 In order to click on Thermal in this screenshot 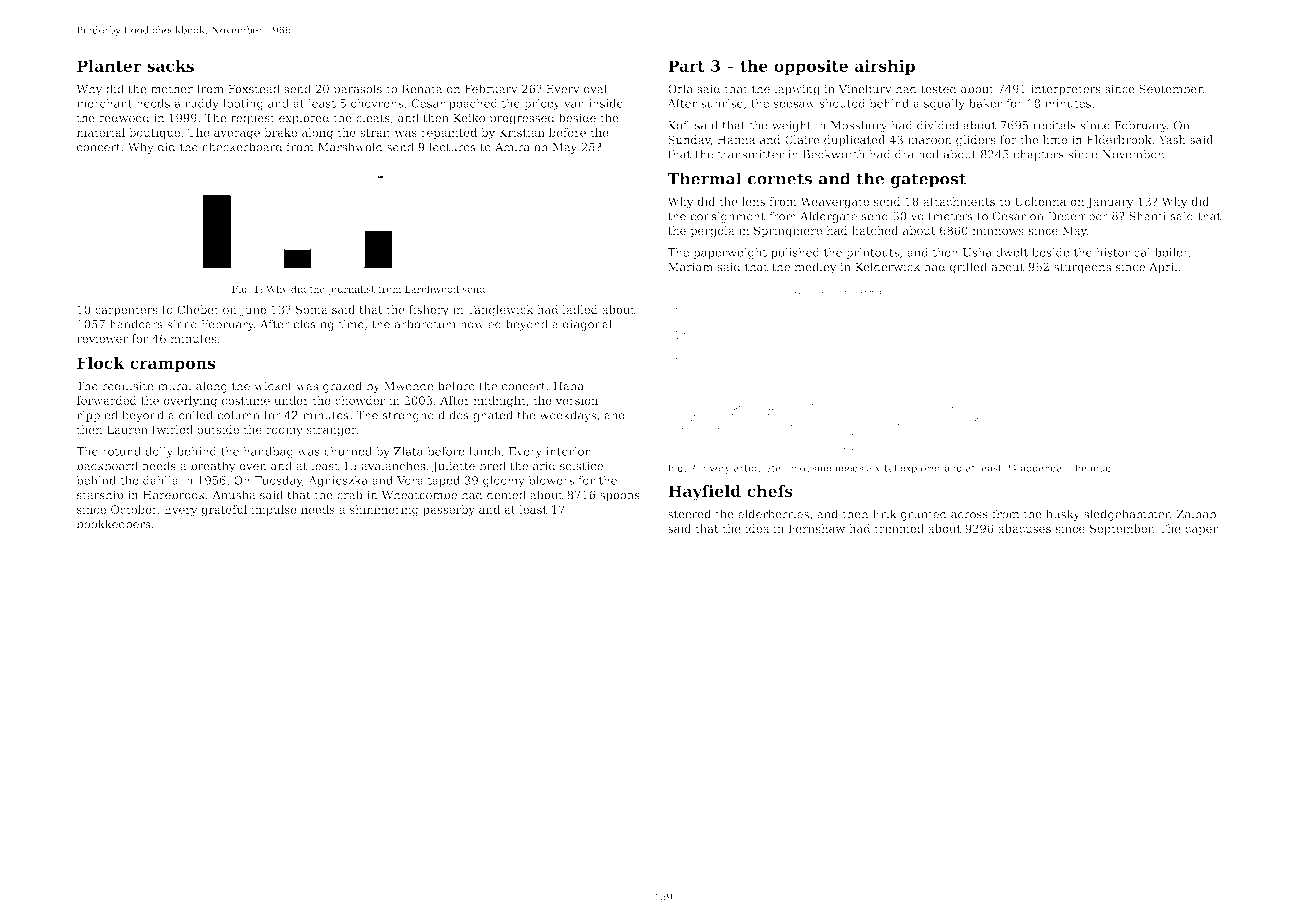, I will do `click(704, 178)`.
